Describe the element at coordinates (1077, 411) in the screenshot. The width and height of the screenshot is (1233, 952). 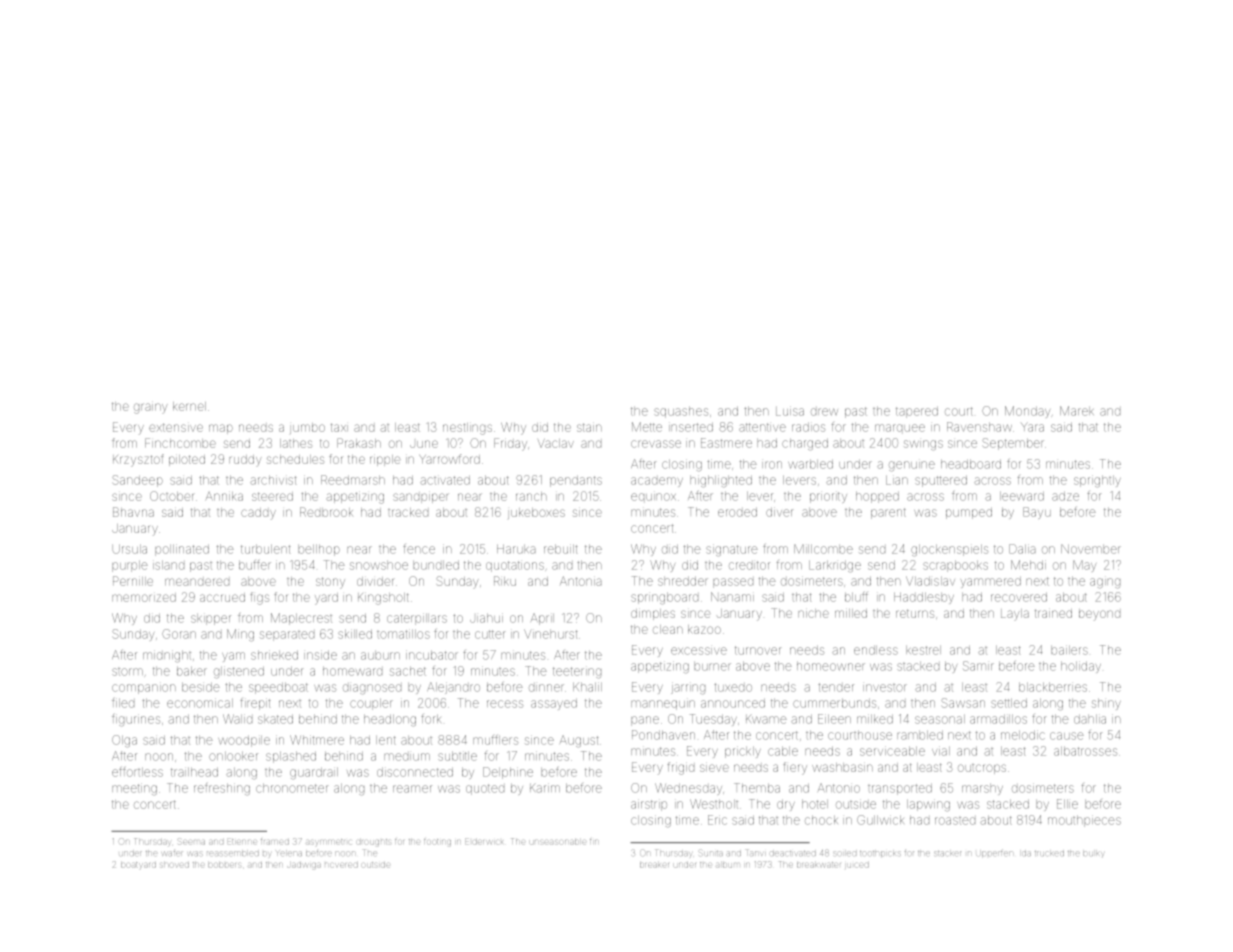
I see `Marek` at that location.
